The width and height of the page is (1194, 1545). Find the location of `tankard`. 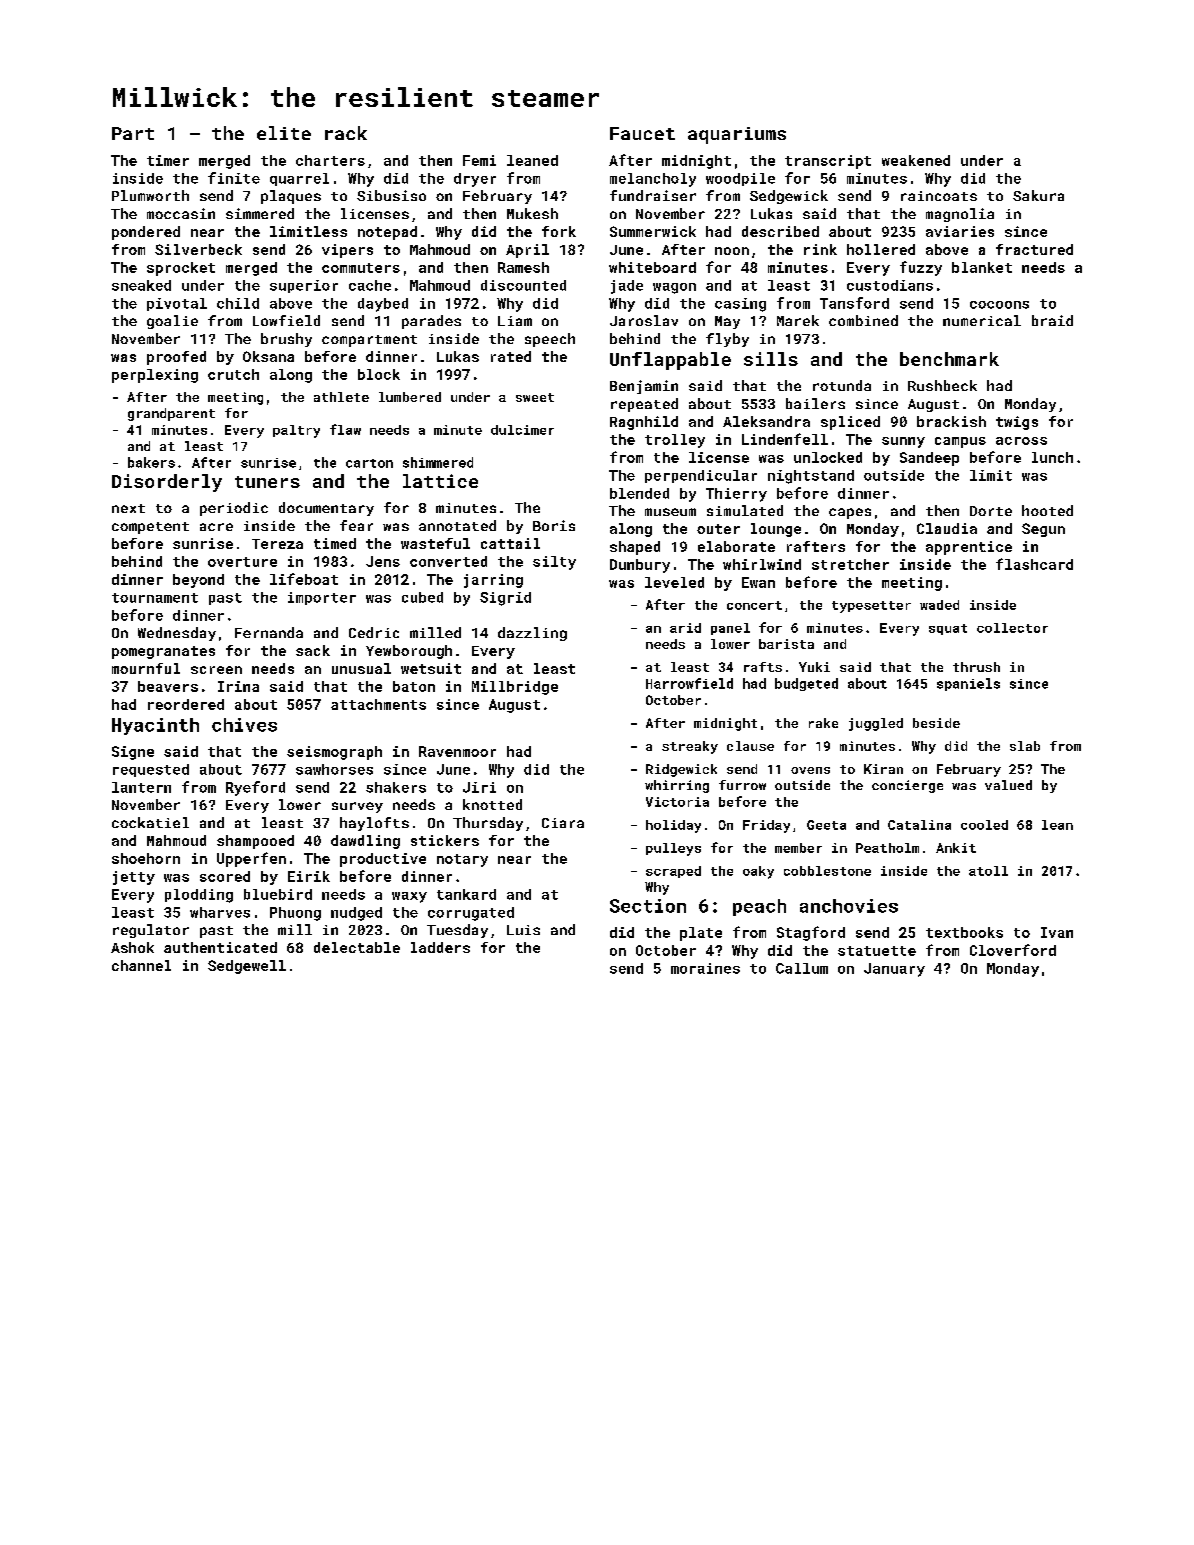

tankard is located at coordinates (466, 894).
